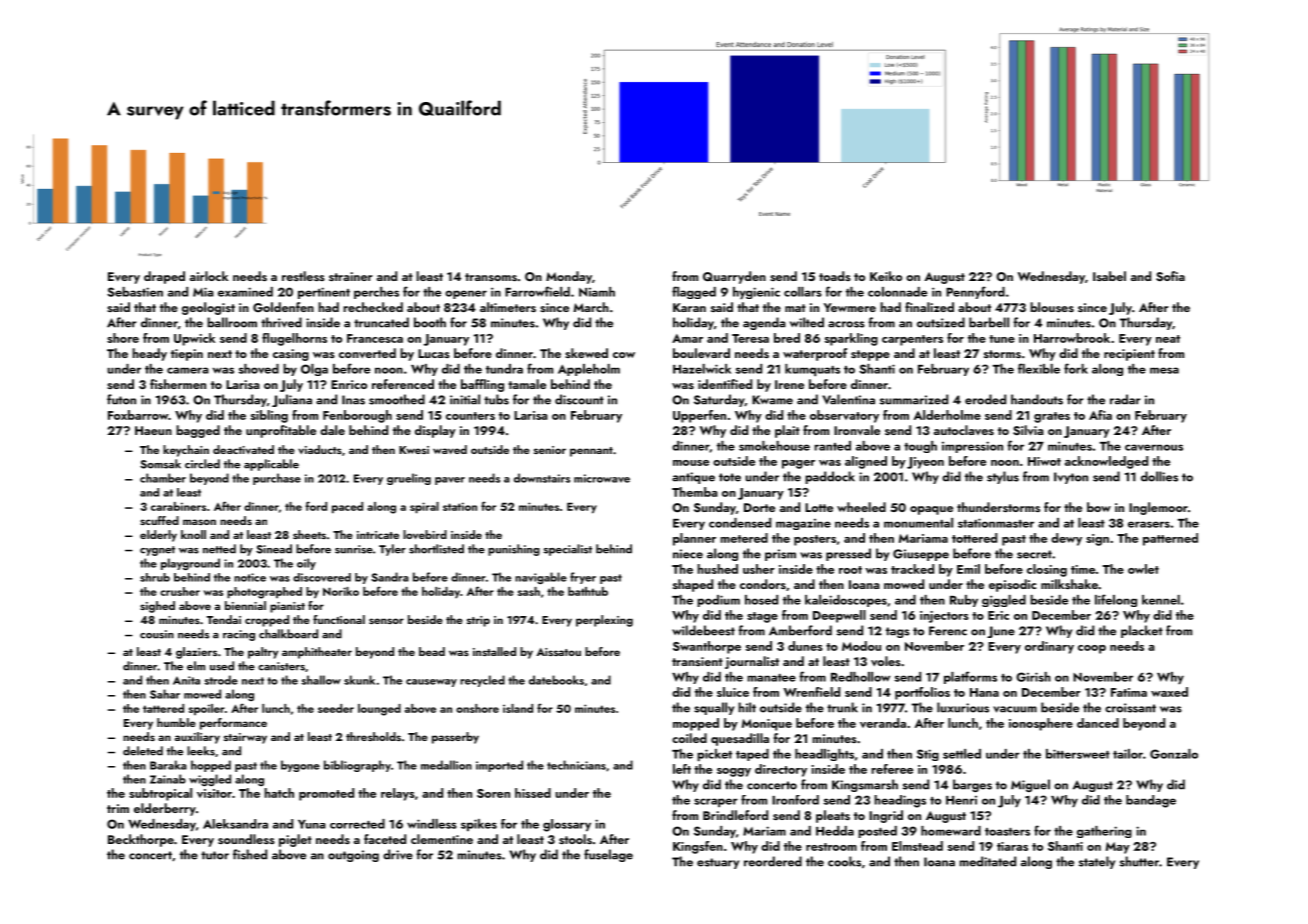 The image size is (1308, 924). Describe the element at coordinates (1154, 447) in the document. I see `cavernous` at that location.
